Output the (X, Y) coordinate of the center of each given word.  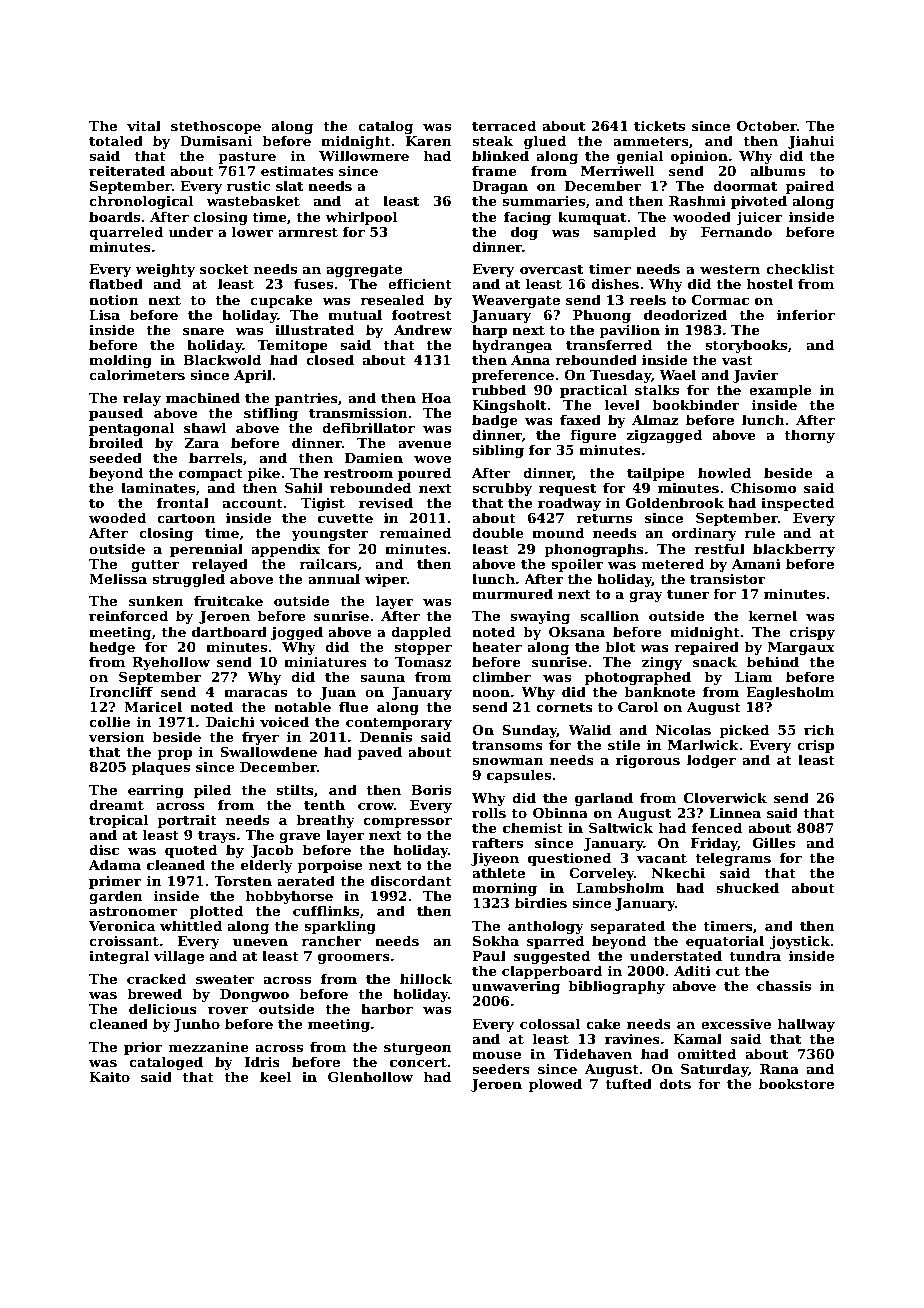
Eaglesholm (790, 693)
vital (144, 125)
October (767, 125)
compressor (407, 823)
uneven (260, 942)
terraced (504, 125)
